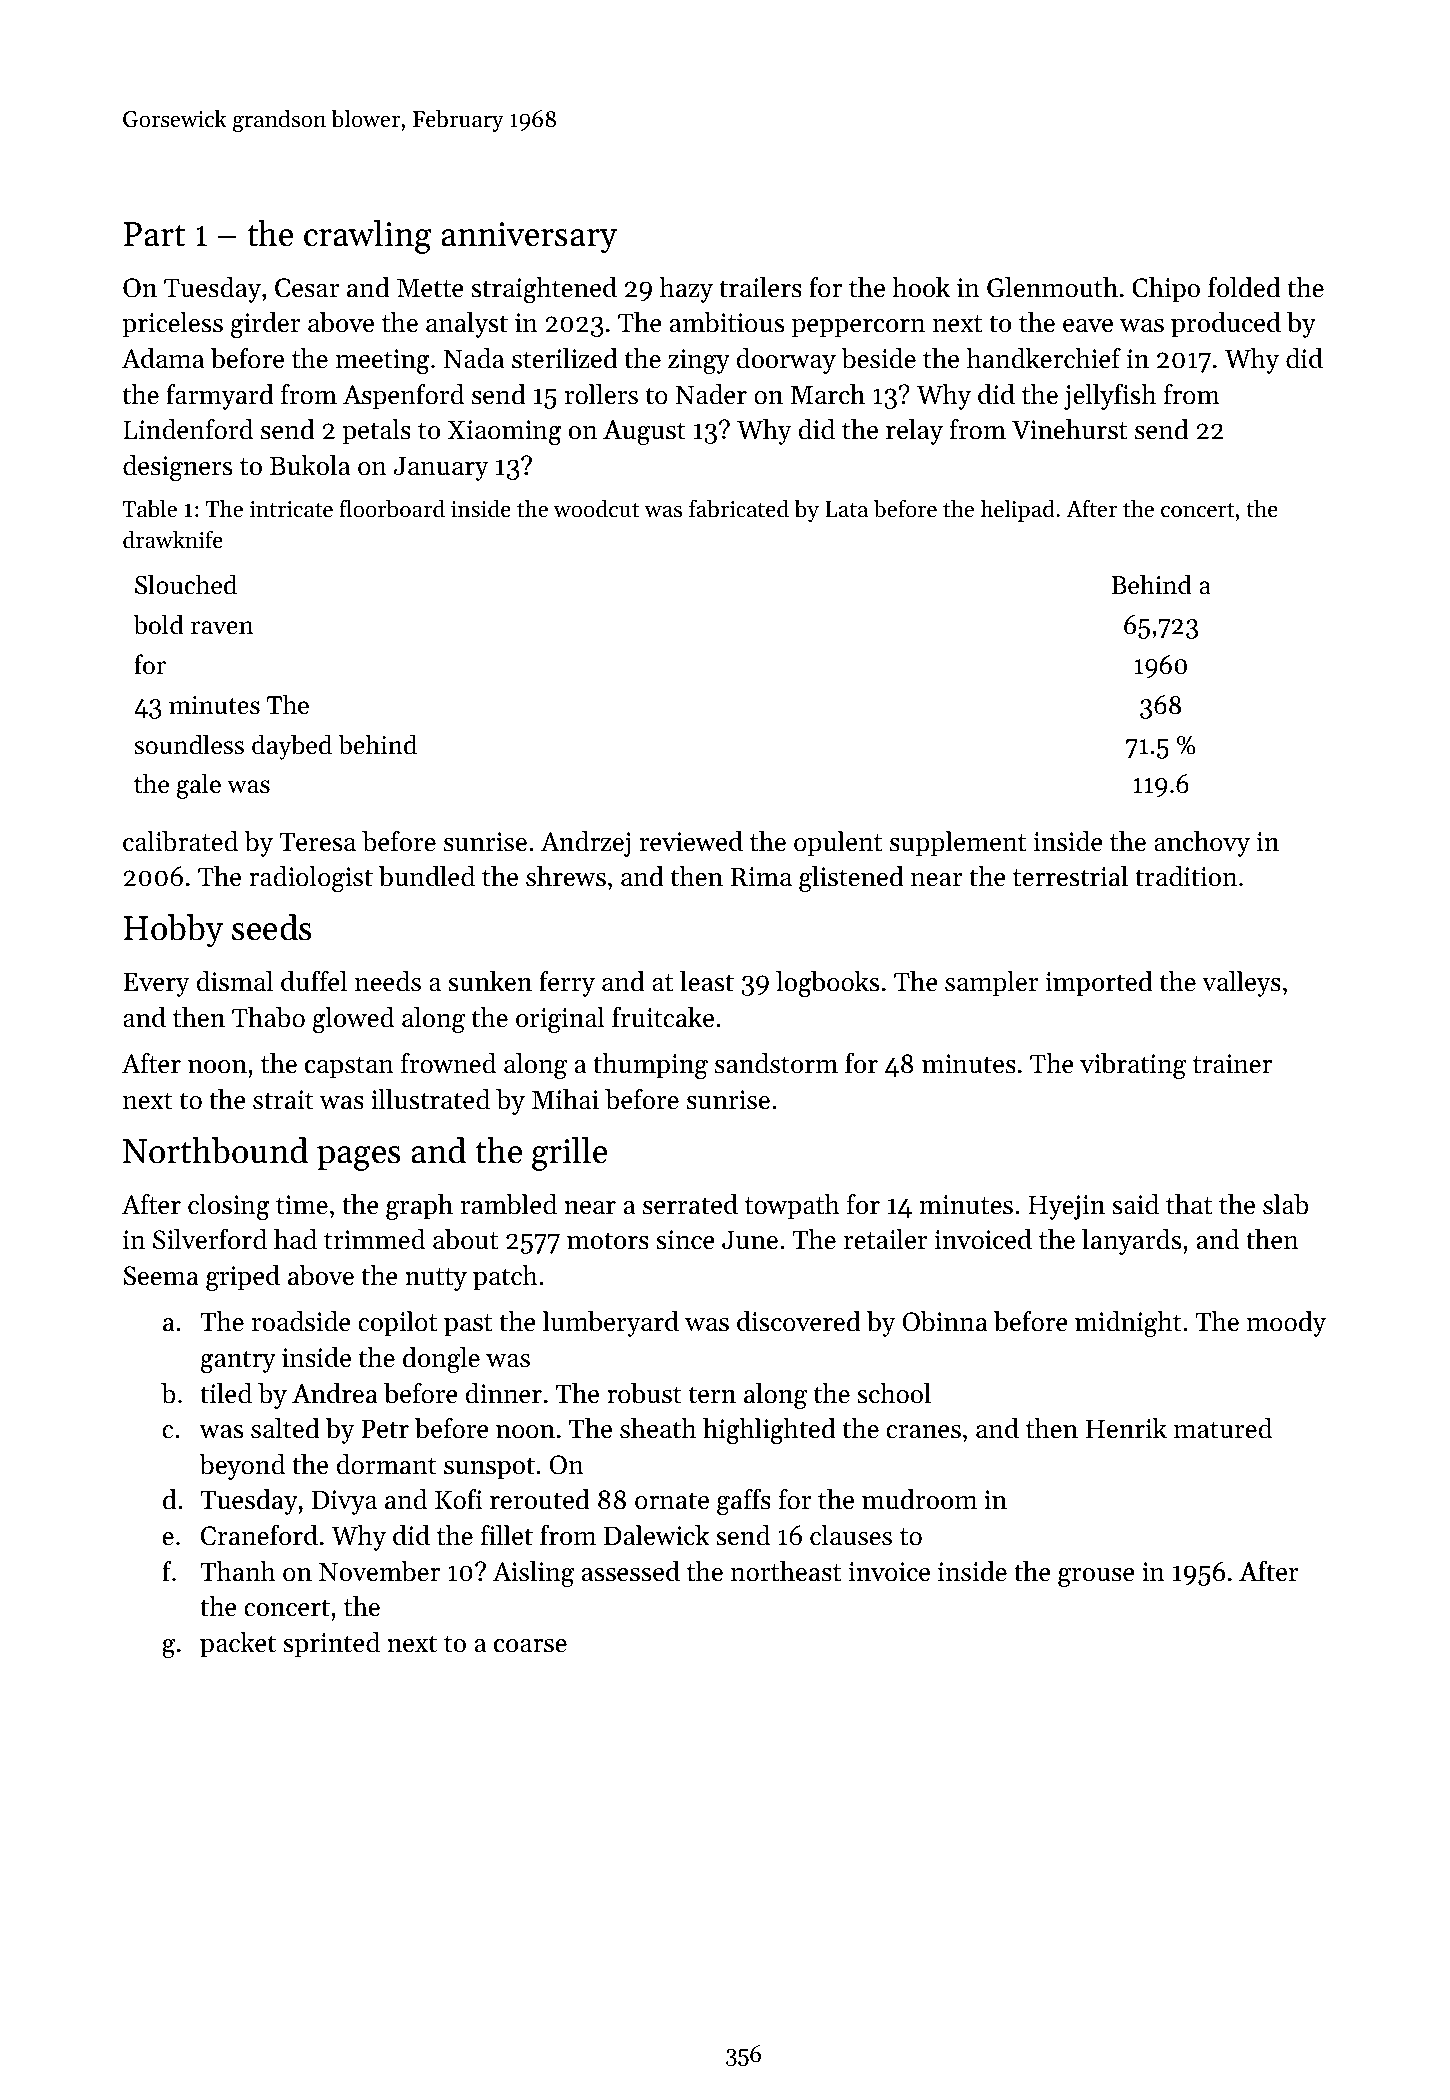 The width and height of the document is (1450, 2100). Describe the element at coordinates (172, 325) in the document. I see `priceless` at that location.
